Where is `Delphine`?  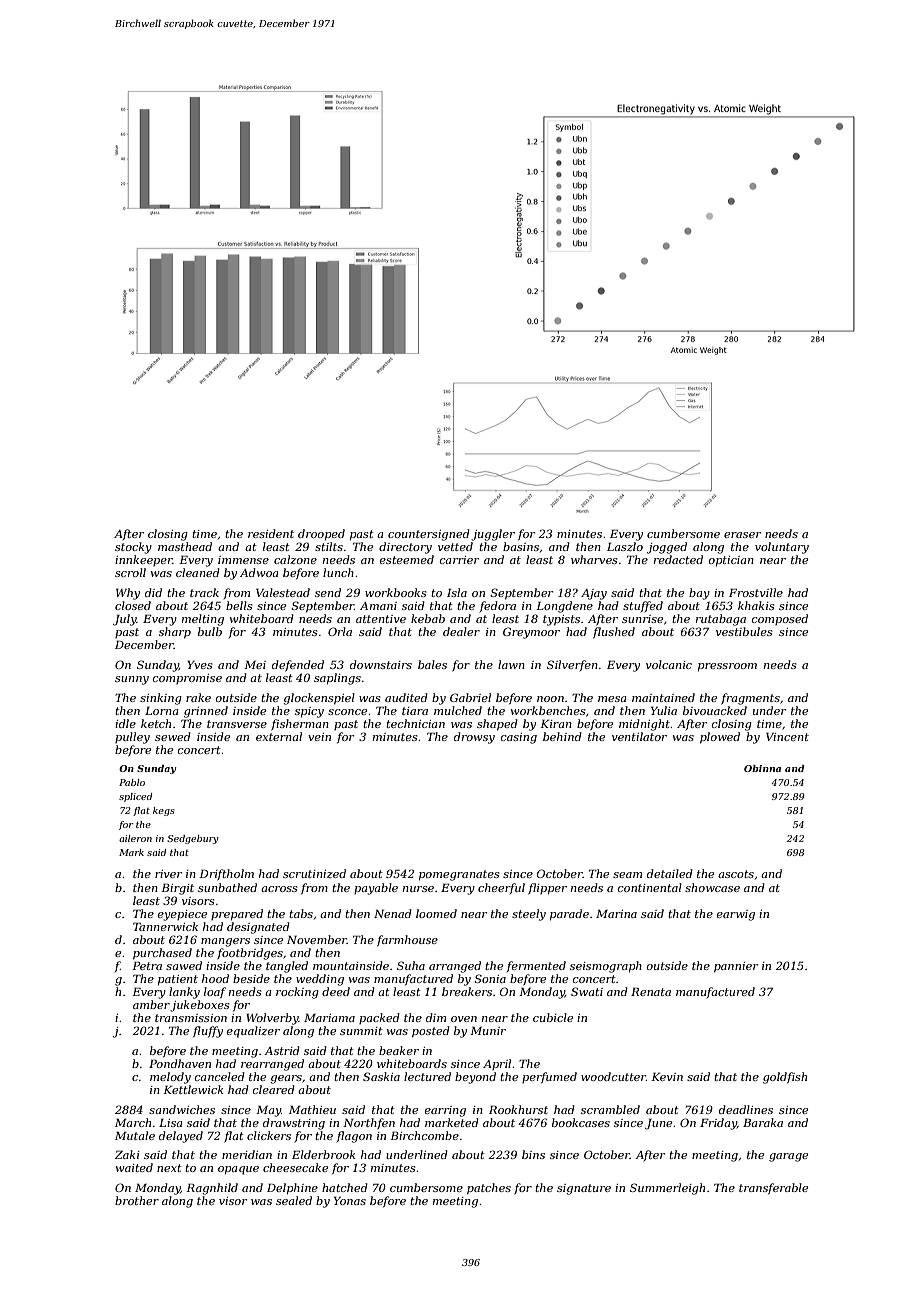
Delphine is located at coordinates (292, 1189).
